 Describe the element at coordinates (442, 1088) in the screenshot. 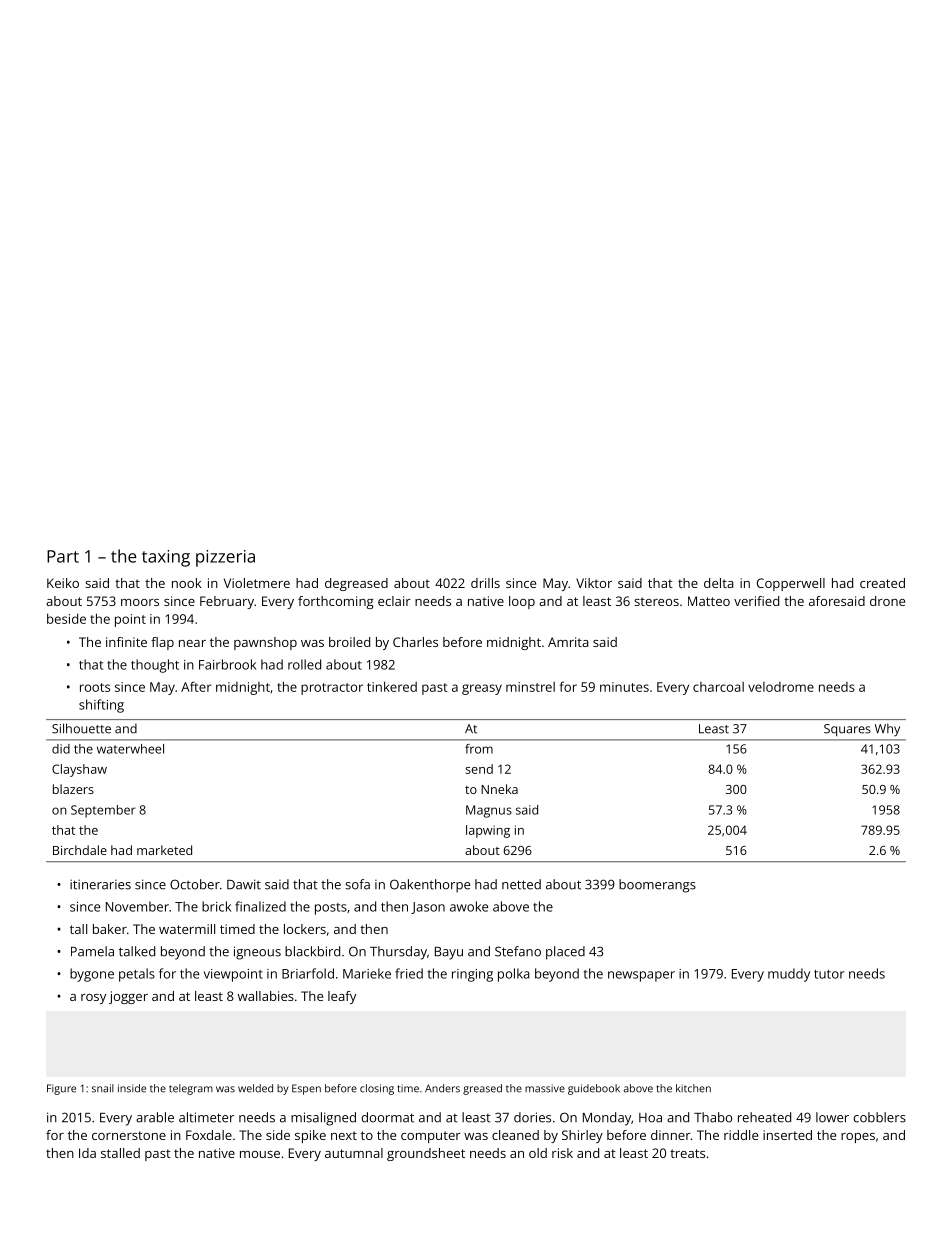

I see `Anders` at that location.
